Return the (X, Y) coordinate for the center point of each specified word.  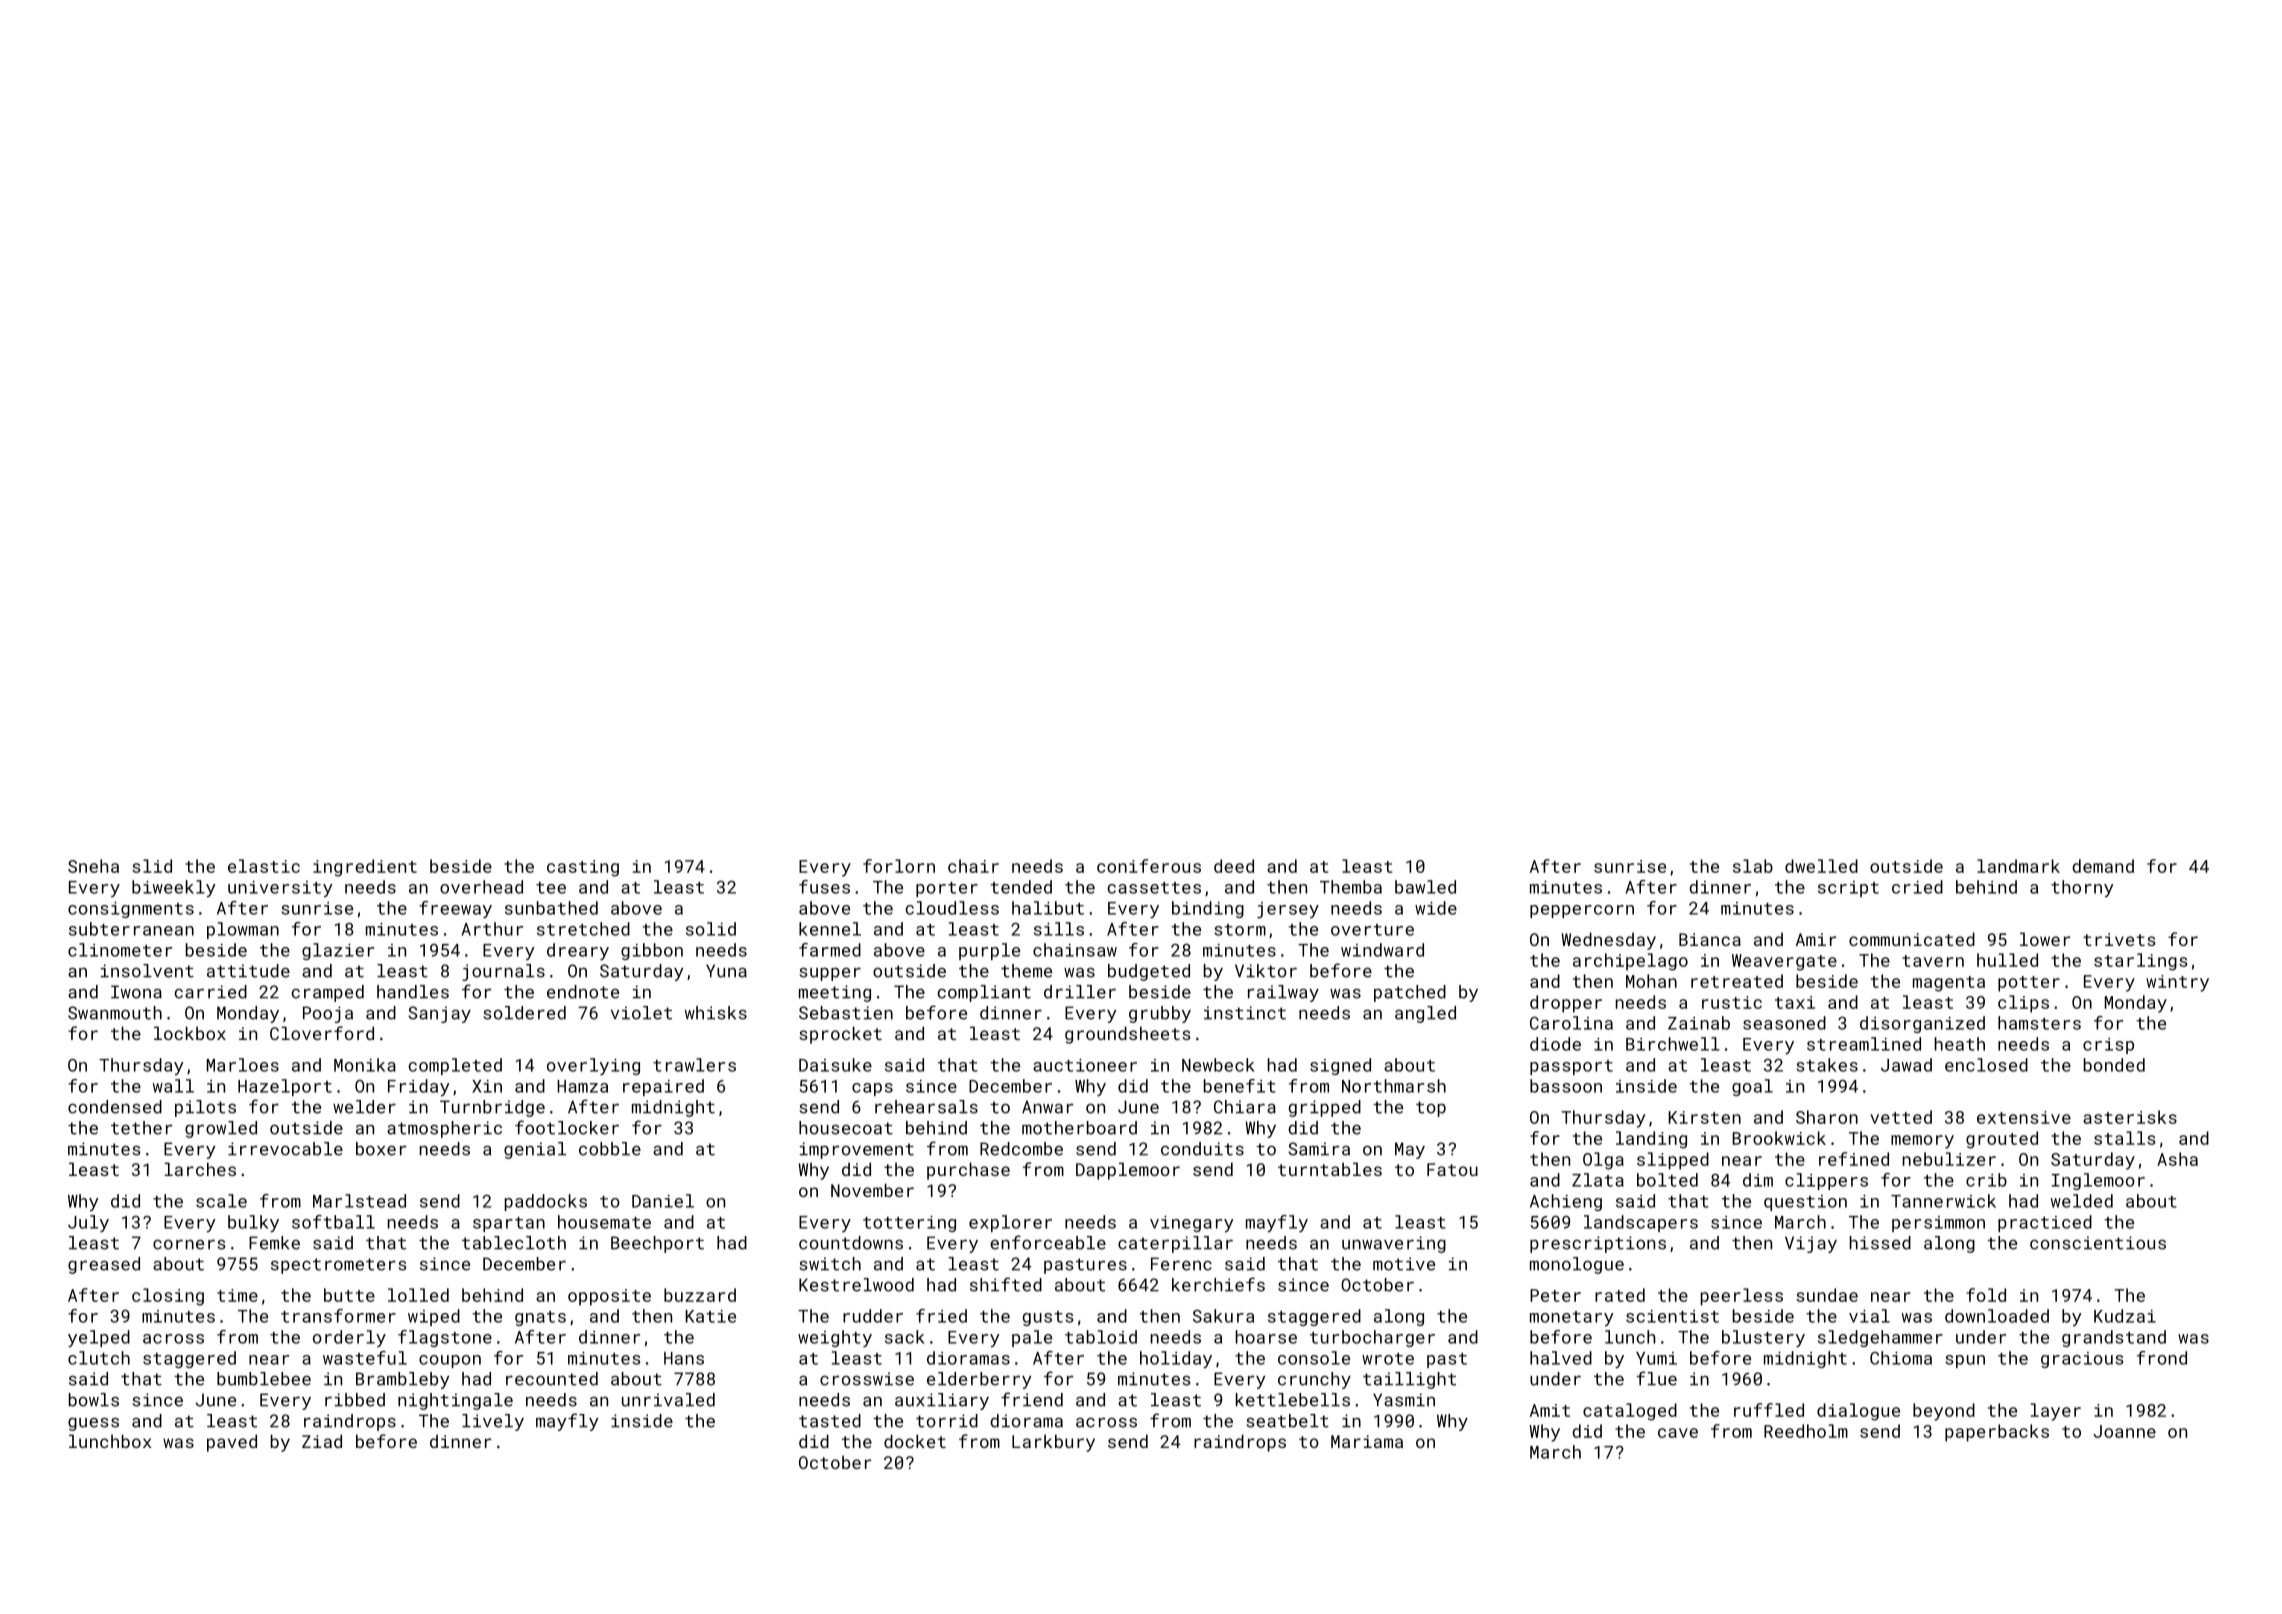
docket (915, 1441)
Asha (2177, 1159)
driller (1080, 992)
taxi (1795, 1002)
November (872, 1190)
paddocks (546, 1202)
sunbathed (551, 908)
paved (232, 1443)
